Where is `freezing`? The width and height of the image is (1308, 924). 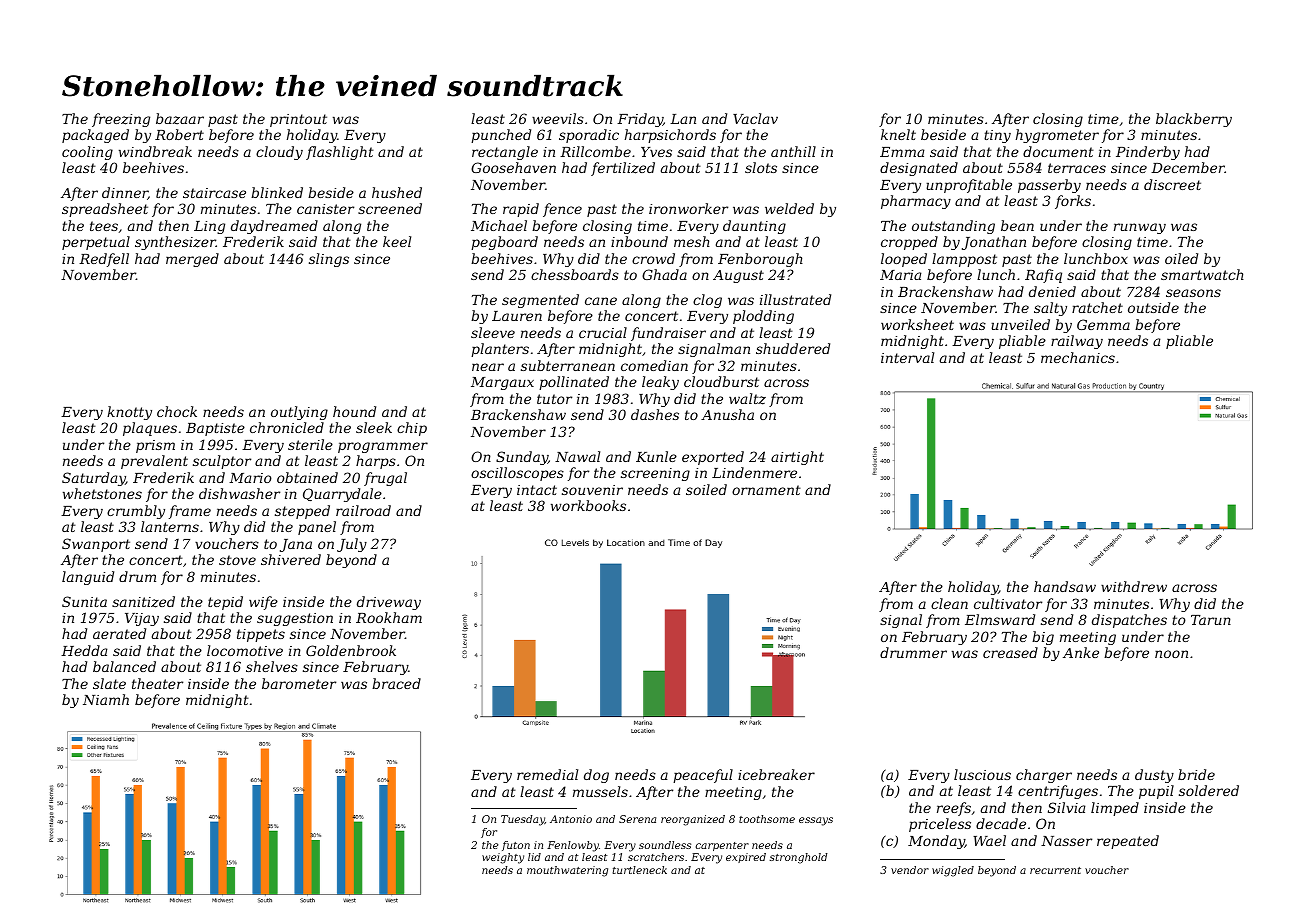 freezing is located at coordinates (121, 120).
